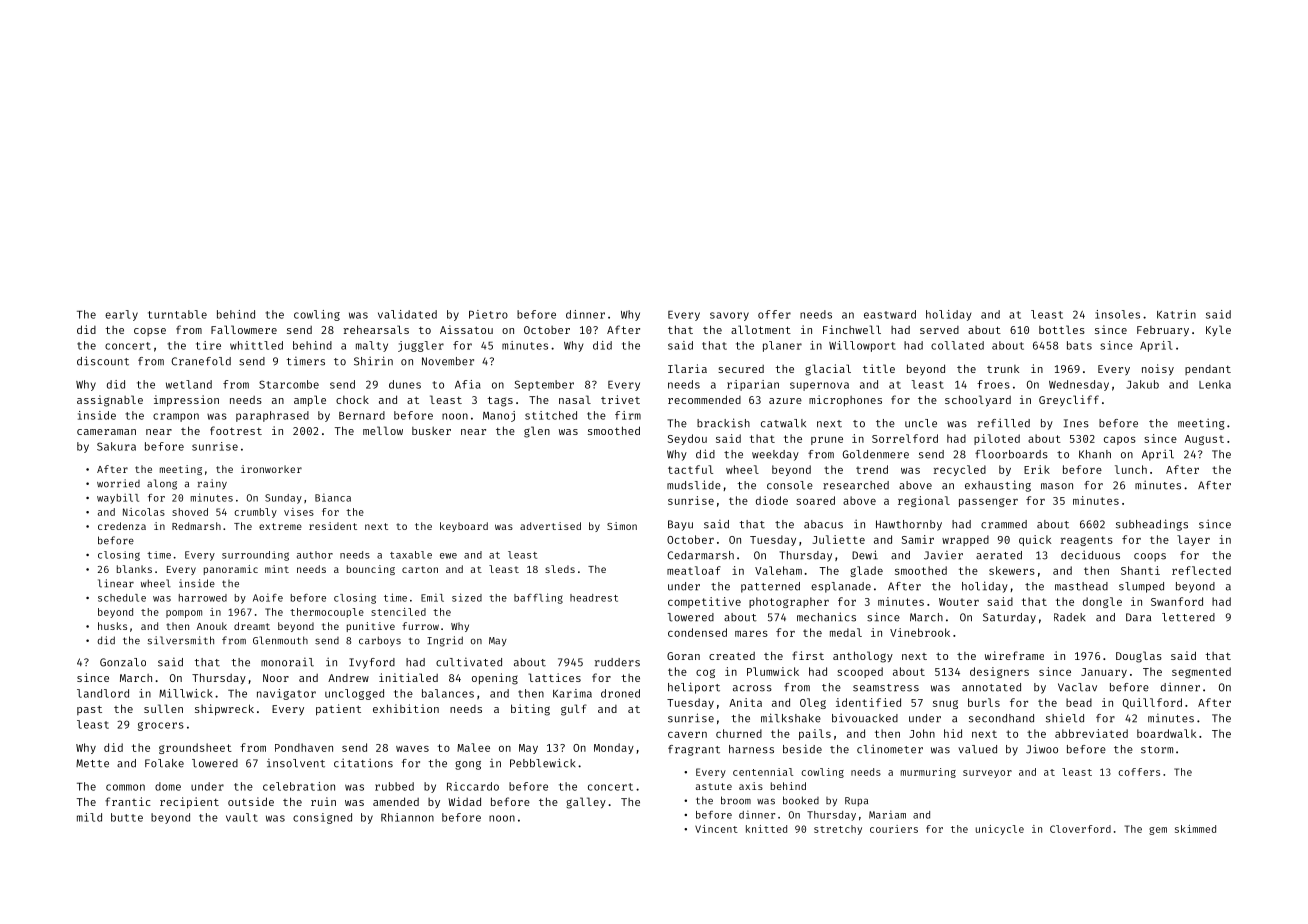 Image resolution: width=1308 pixels, height=924 pixels. I want to click on John, so click(922, 733).
